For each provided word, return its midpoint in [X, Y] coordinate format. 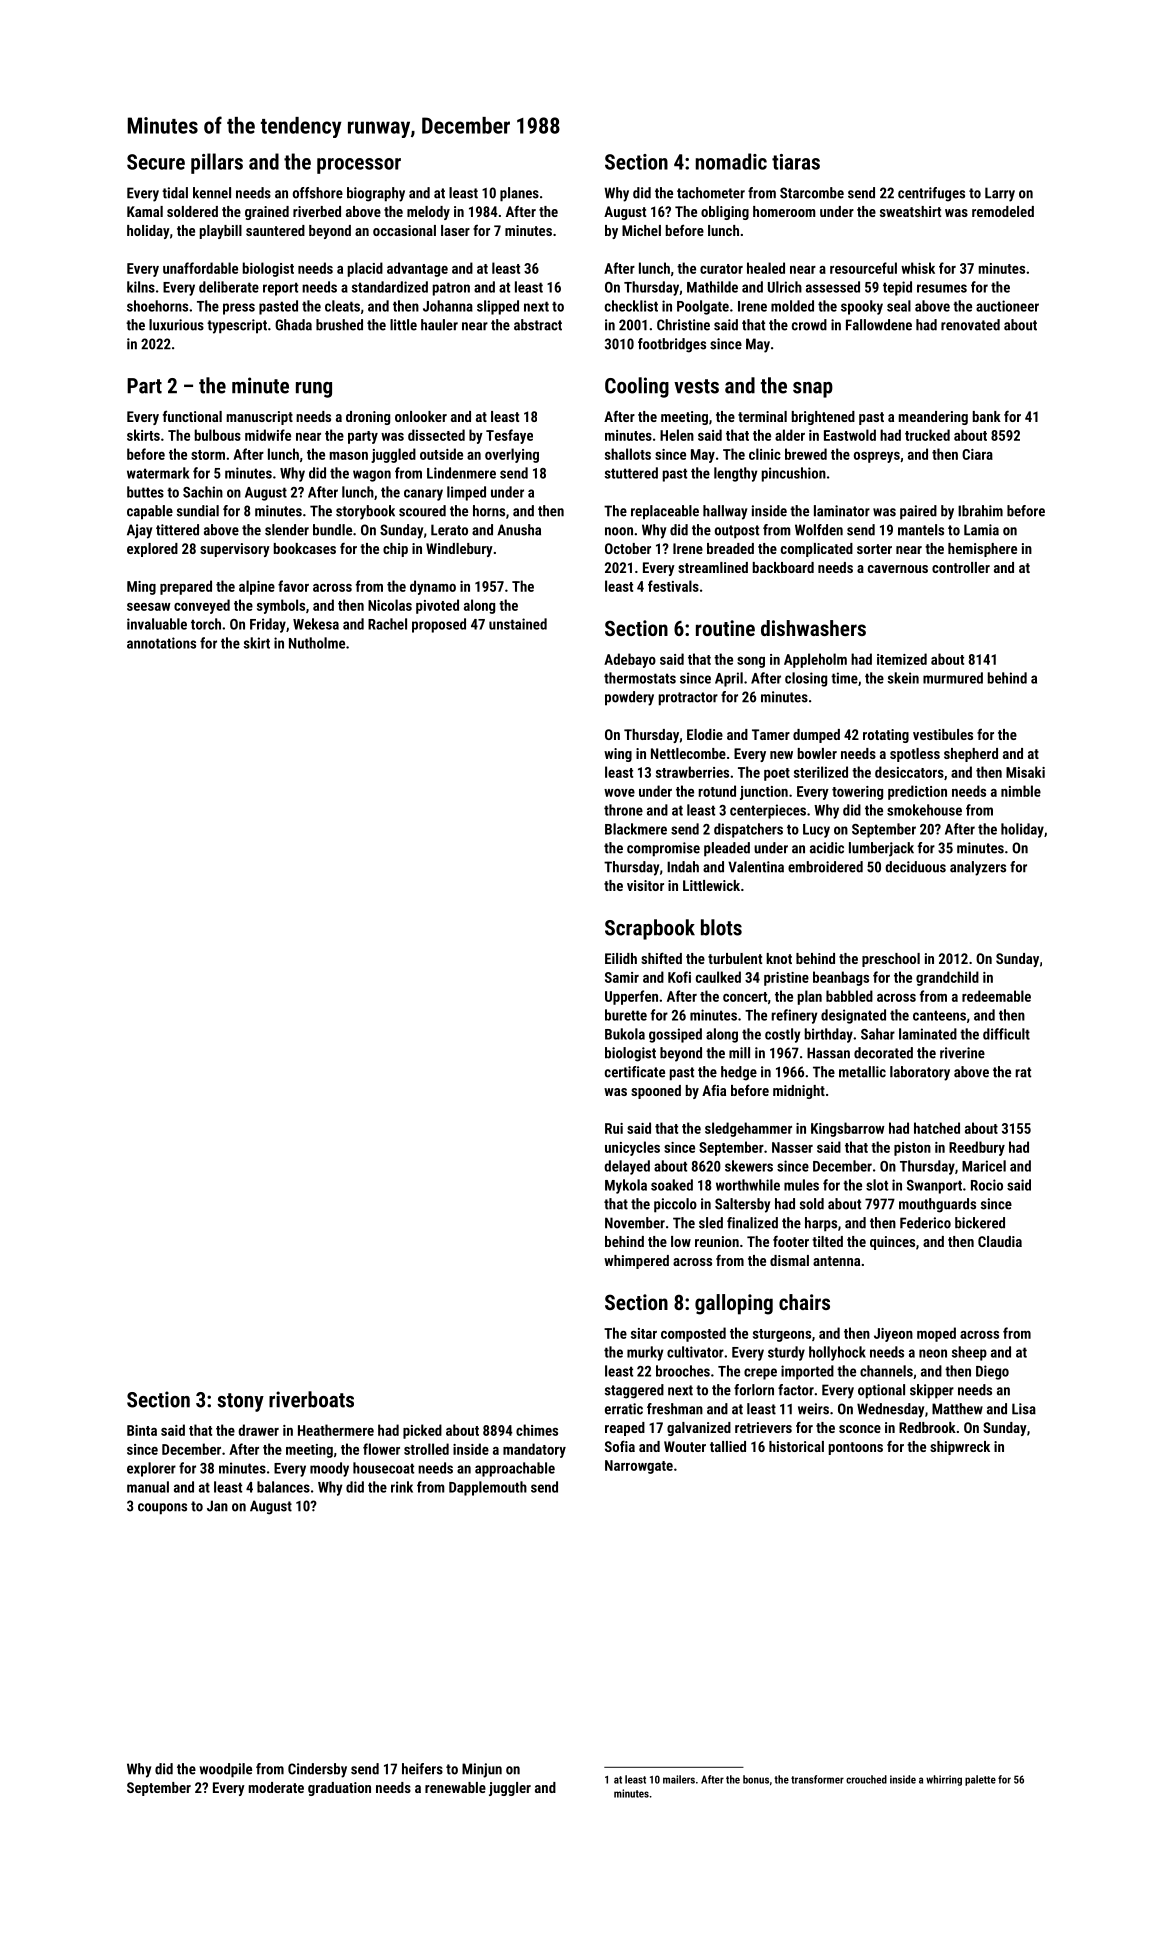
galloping [734, 1304]
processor [359, 166]
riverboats [311, 1399]
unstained [518, 624]
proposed [439, 625]
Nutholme [317, 643]
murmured [953, 678]
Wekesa [316, 624]
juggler [510, 1789]
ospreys [877, 457]
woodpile [225, 1770]
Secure [156, 162]
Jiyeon [893, 1335]
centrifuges [931, 194]
